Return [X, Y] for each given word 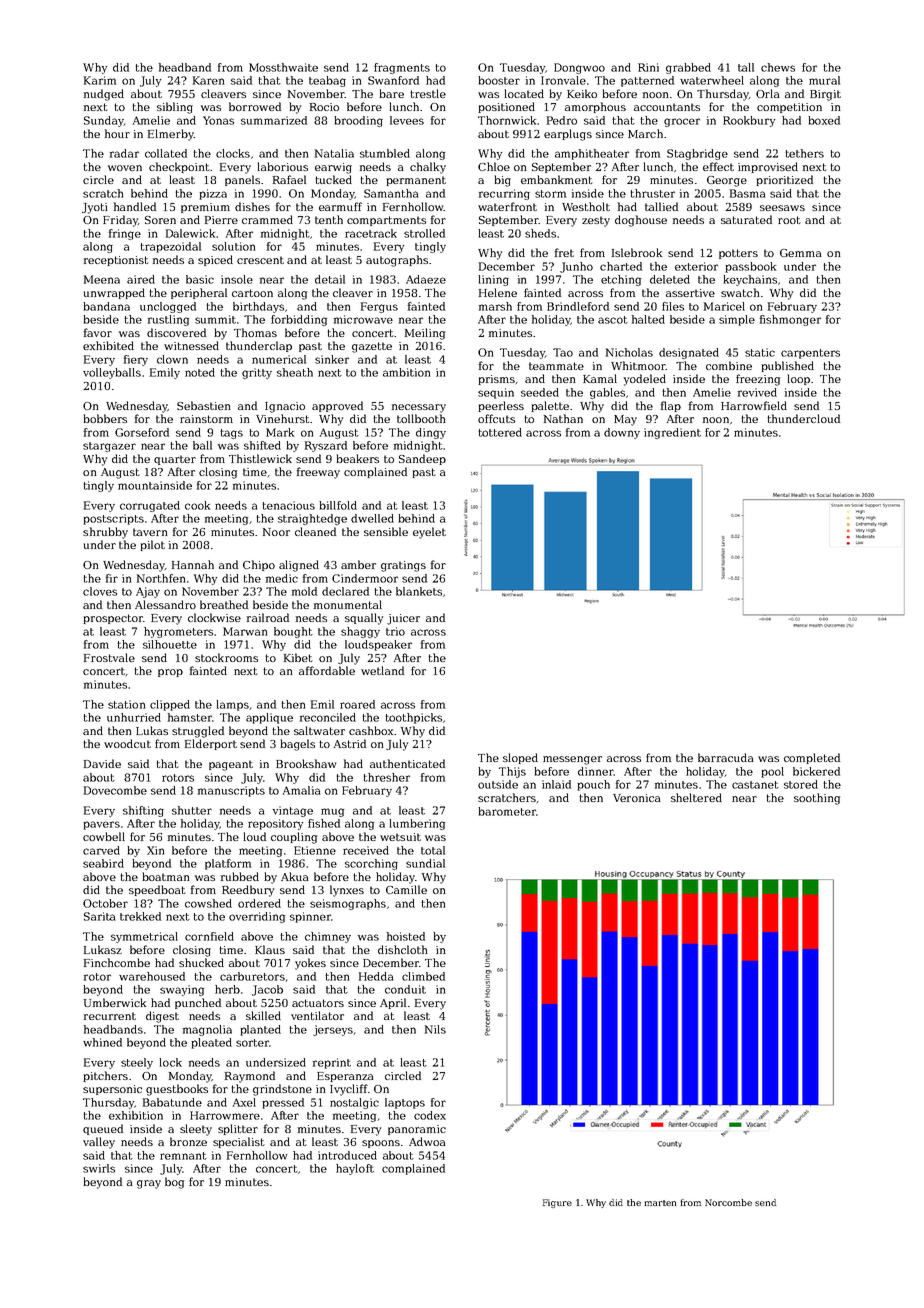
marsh [495, 306]
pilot [152, 545]
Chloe [494, 166]
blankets [419, 591]
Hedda [376, 976]
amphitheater [592, 154]
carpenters [810, 354]
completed [812, 758]
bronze [188, 1141]
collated [166, 153]
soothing [817, 799]
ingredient [672, 433]
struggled [198, 732]
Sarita [99, 916]
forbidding [299, 320]
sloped [520, 758]
